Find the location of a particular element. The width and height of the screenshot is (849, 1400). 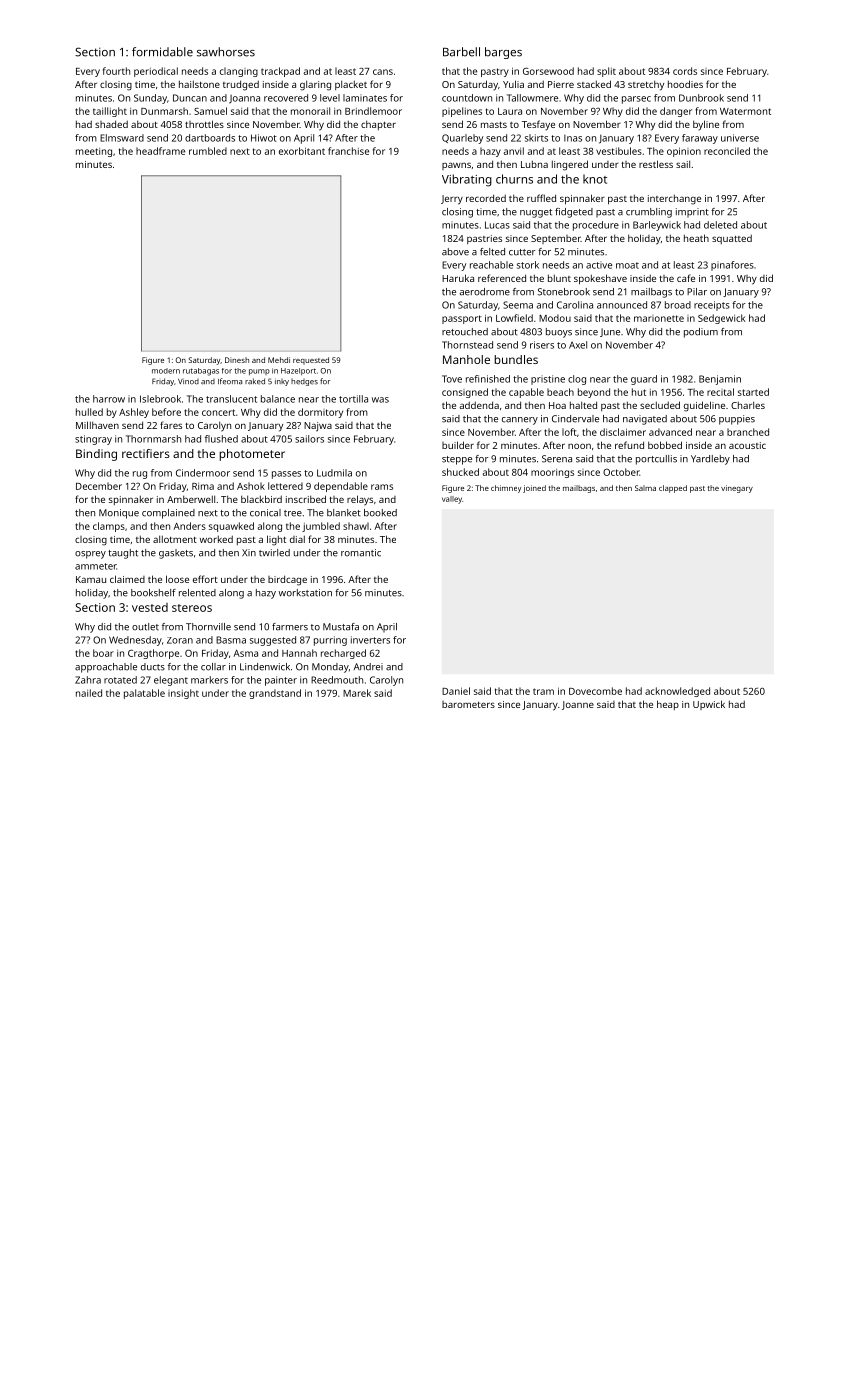

pawns is located at coordinates (456, 166).
